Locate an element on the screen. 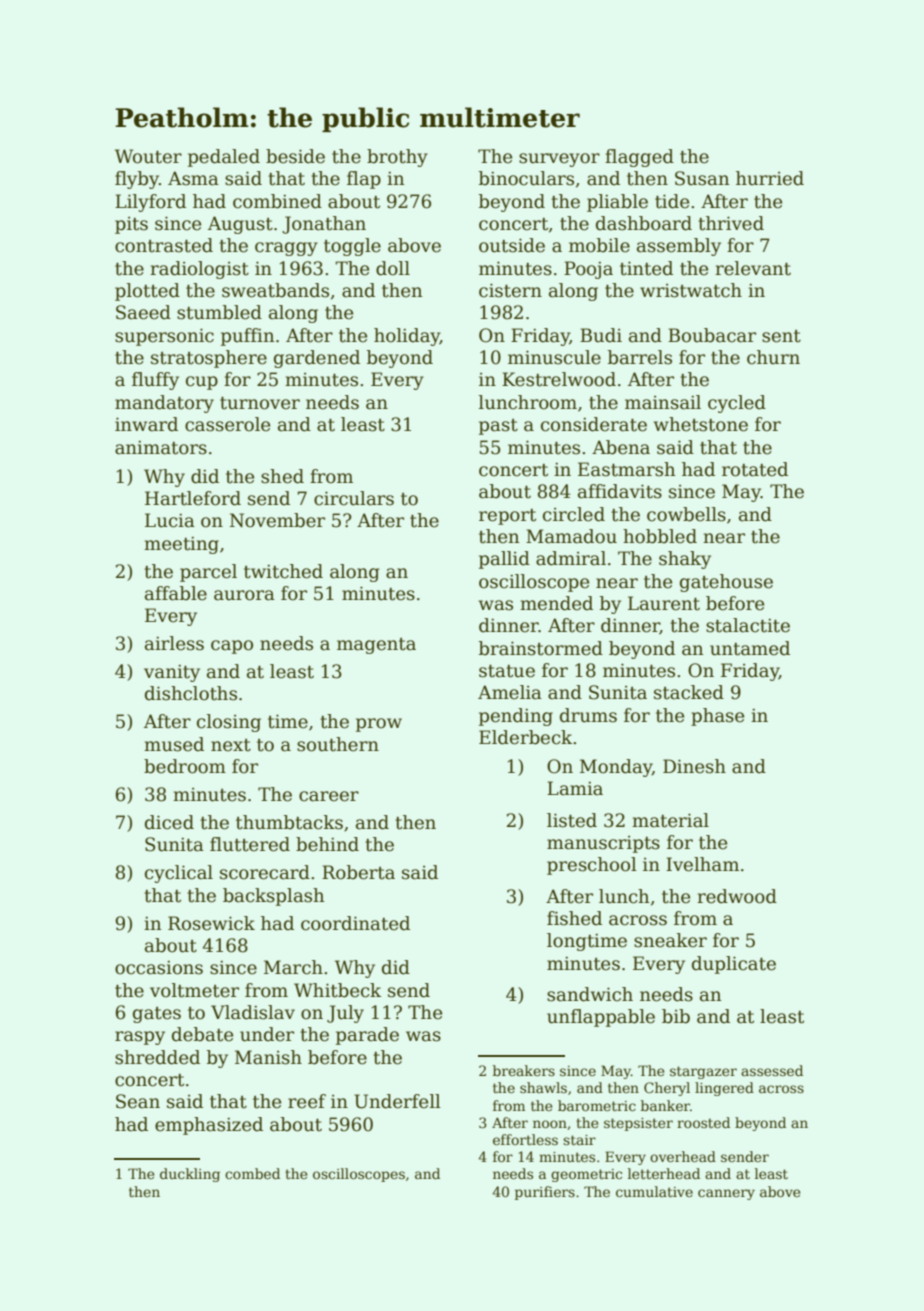 Image resolution: width=924 pixels, height=1311 pixels. shaky is located at coordinates (685, 560).
